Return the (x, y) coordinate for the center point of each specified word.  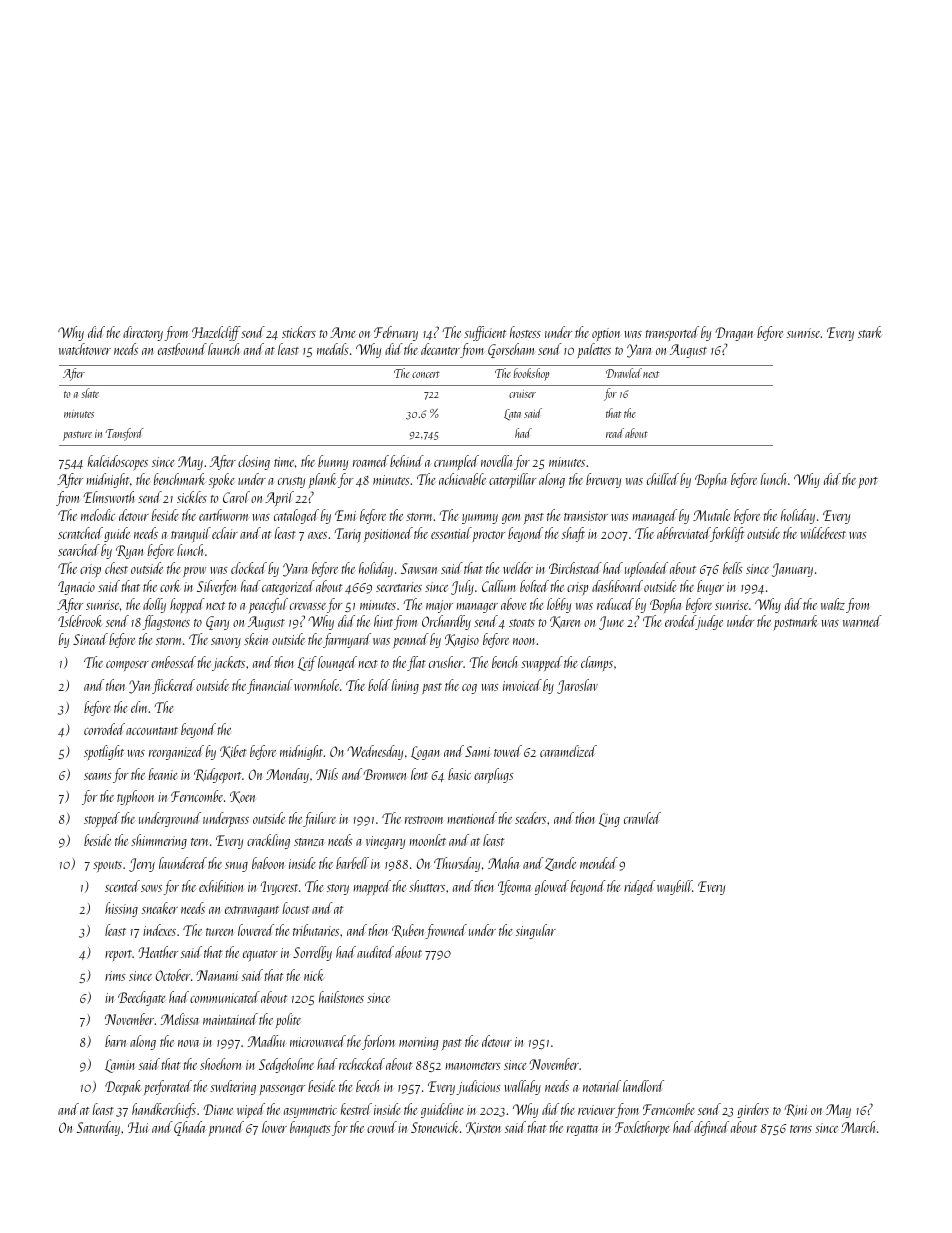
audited (375, 952)
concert (426, 374)
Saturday (98, 1128)
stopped (102, 819)
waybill (674, 887)
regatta (582, 1130)
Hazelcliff (216, 333)
